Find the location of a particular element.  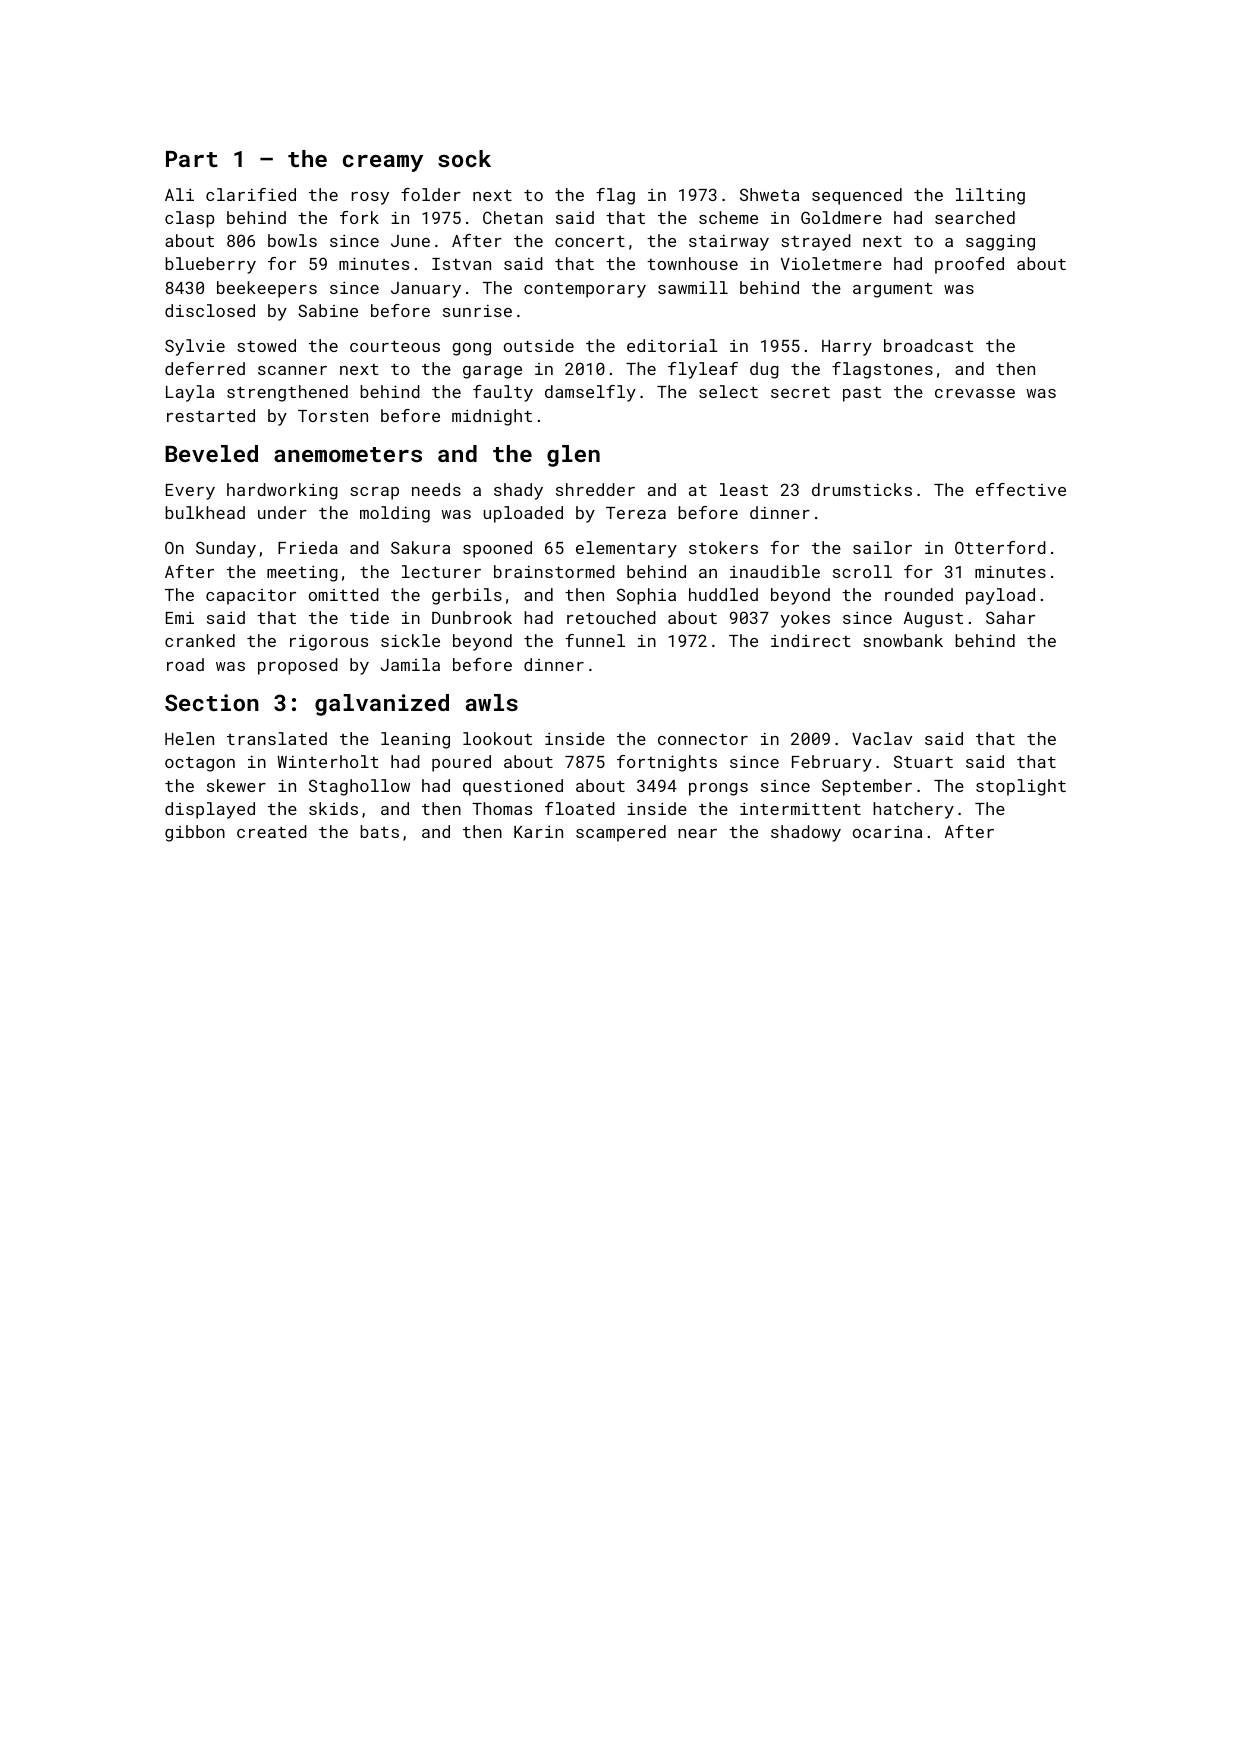

Shweta is located at coordinates (769, 194).
